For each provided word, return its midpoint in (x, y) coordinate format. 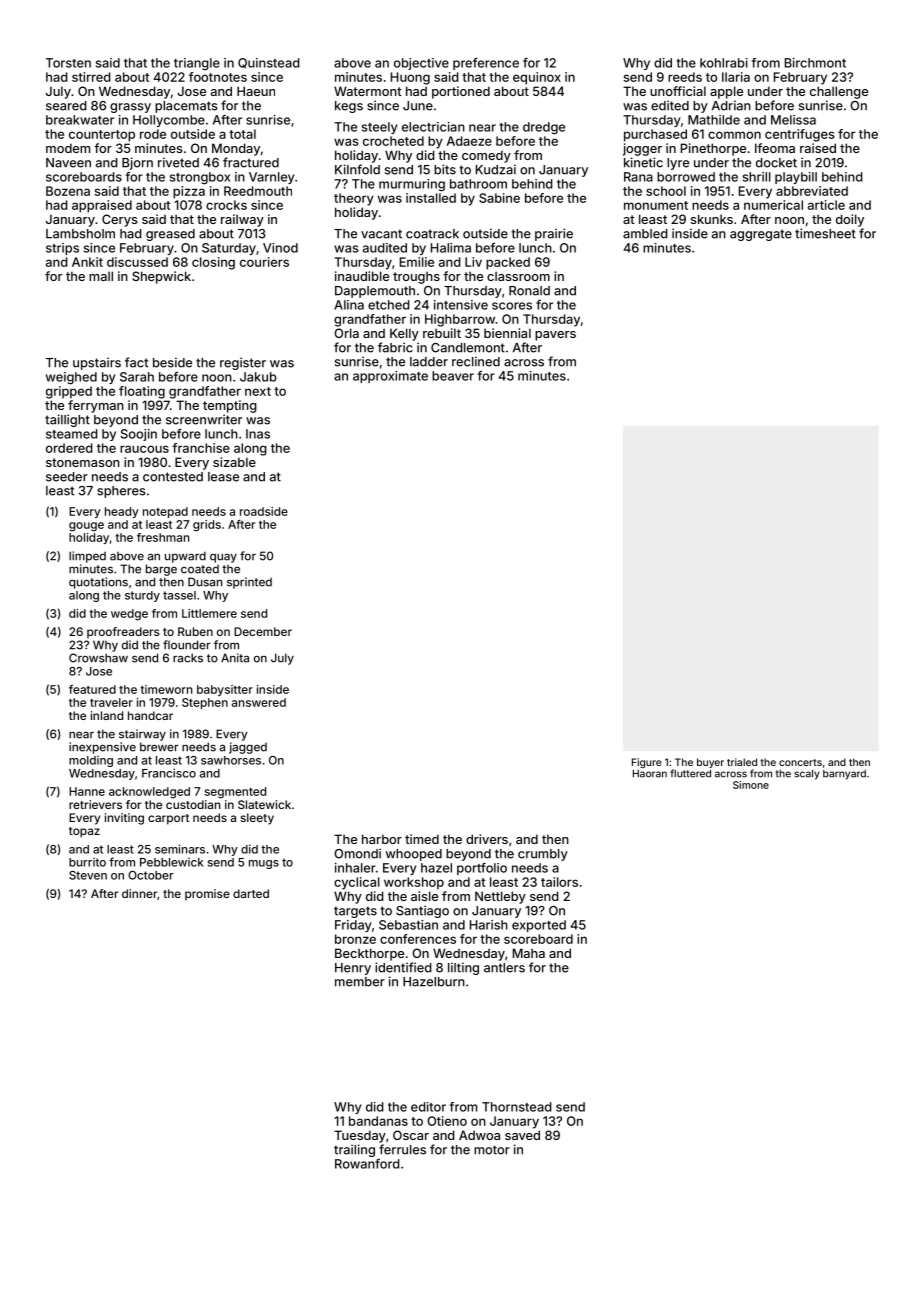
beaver (453, 376)
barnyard (844, 775)
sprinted (249, 583)
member (360, 982)
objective (421, 64)
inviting (124, 819)
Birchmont (815, 63)
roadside (264, 511)
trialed (742, 762)
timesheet (825, 233)
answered (259, 702)
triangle (197, 64)
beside (172, 362)
